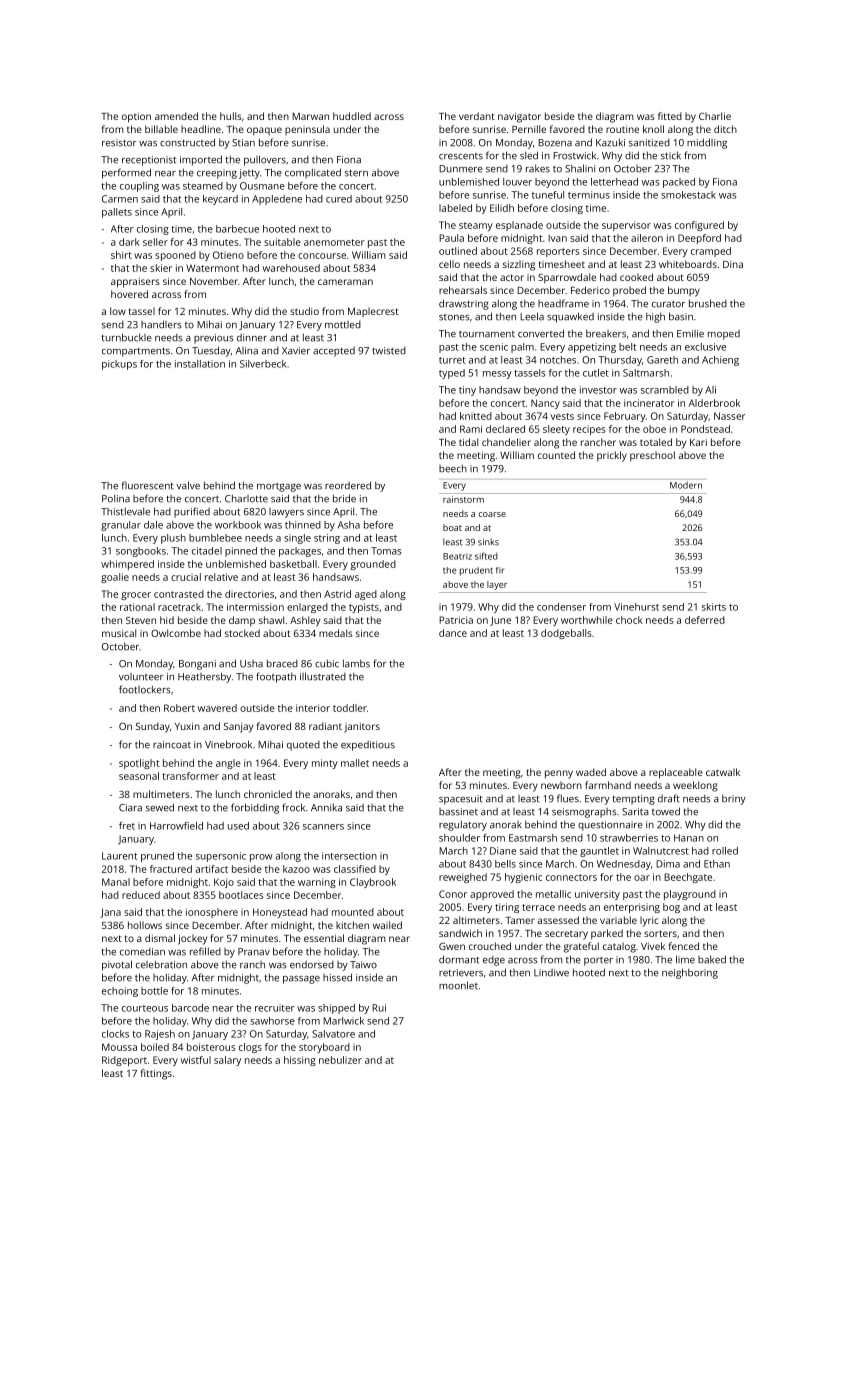  Describe the element at coordinates (334, 352) in the screenshot. I see `accepted` at that location.
